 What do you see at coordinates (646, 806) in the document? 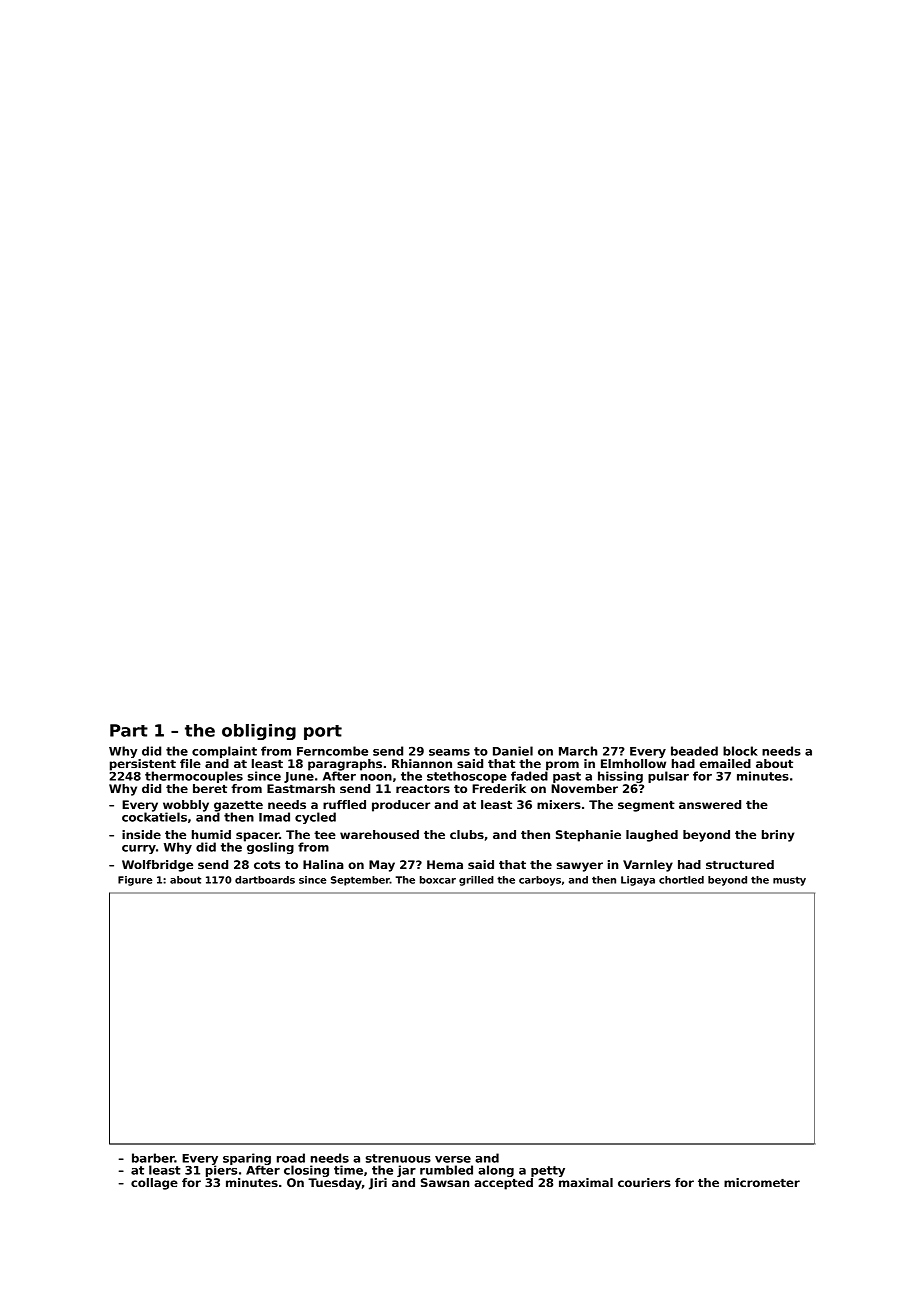
I see `segment` at bounding box center [646, 806].
